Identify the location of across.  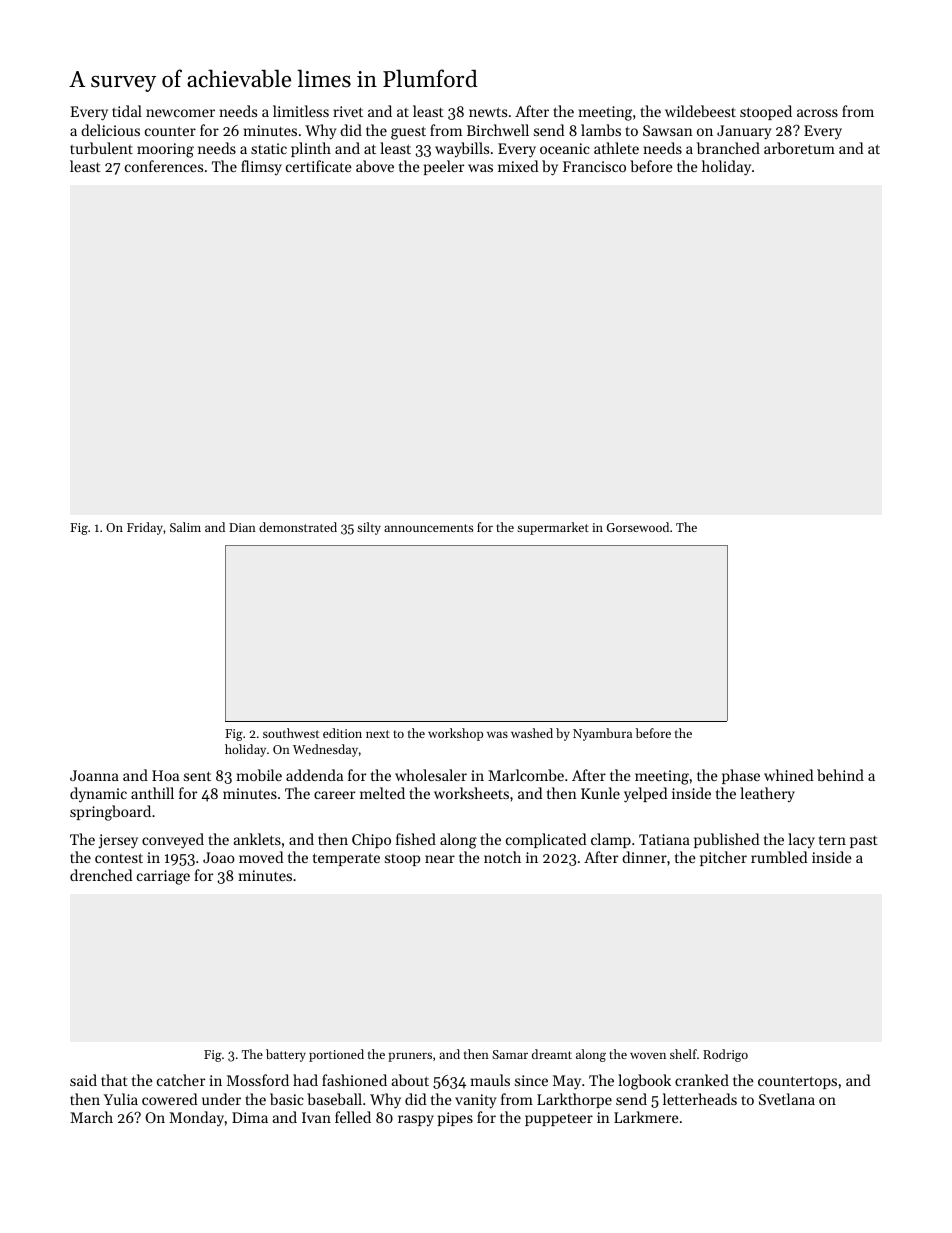
(817, 113).
